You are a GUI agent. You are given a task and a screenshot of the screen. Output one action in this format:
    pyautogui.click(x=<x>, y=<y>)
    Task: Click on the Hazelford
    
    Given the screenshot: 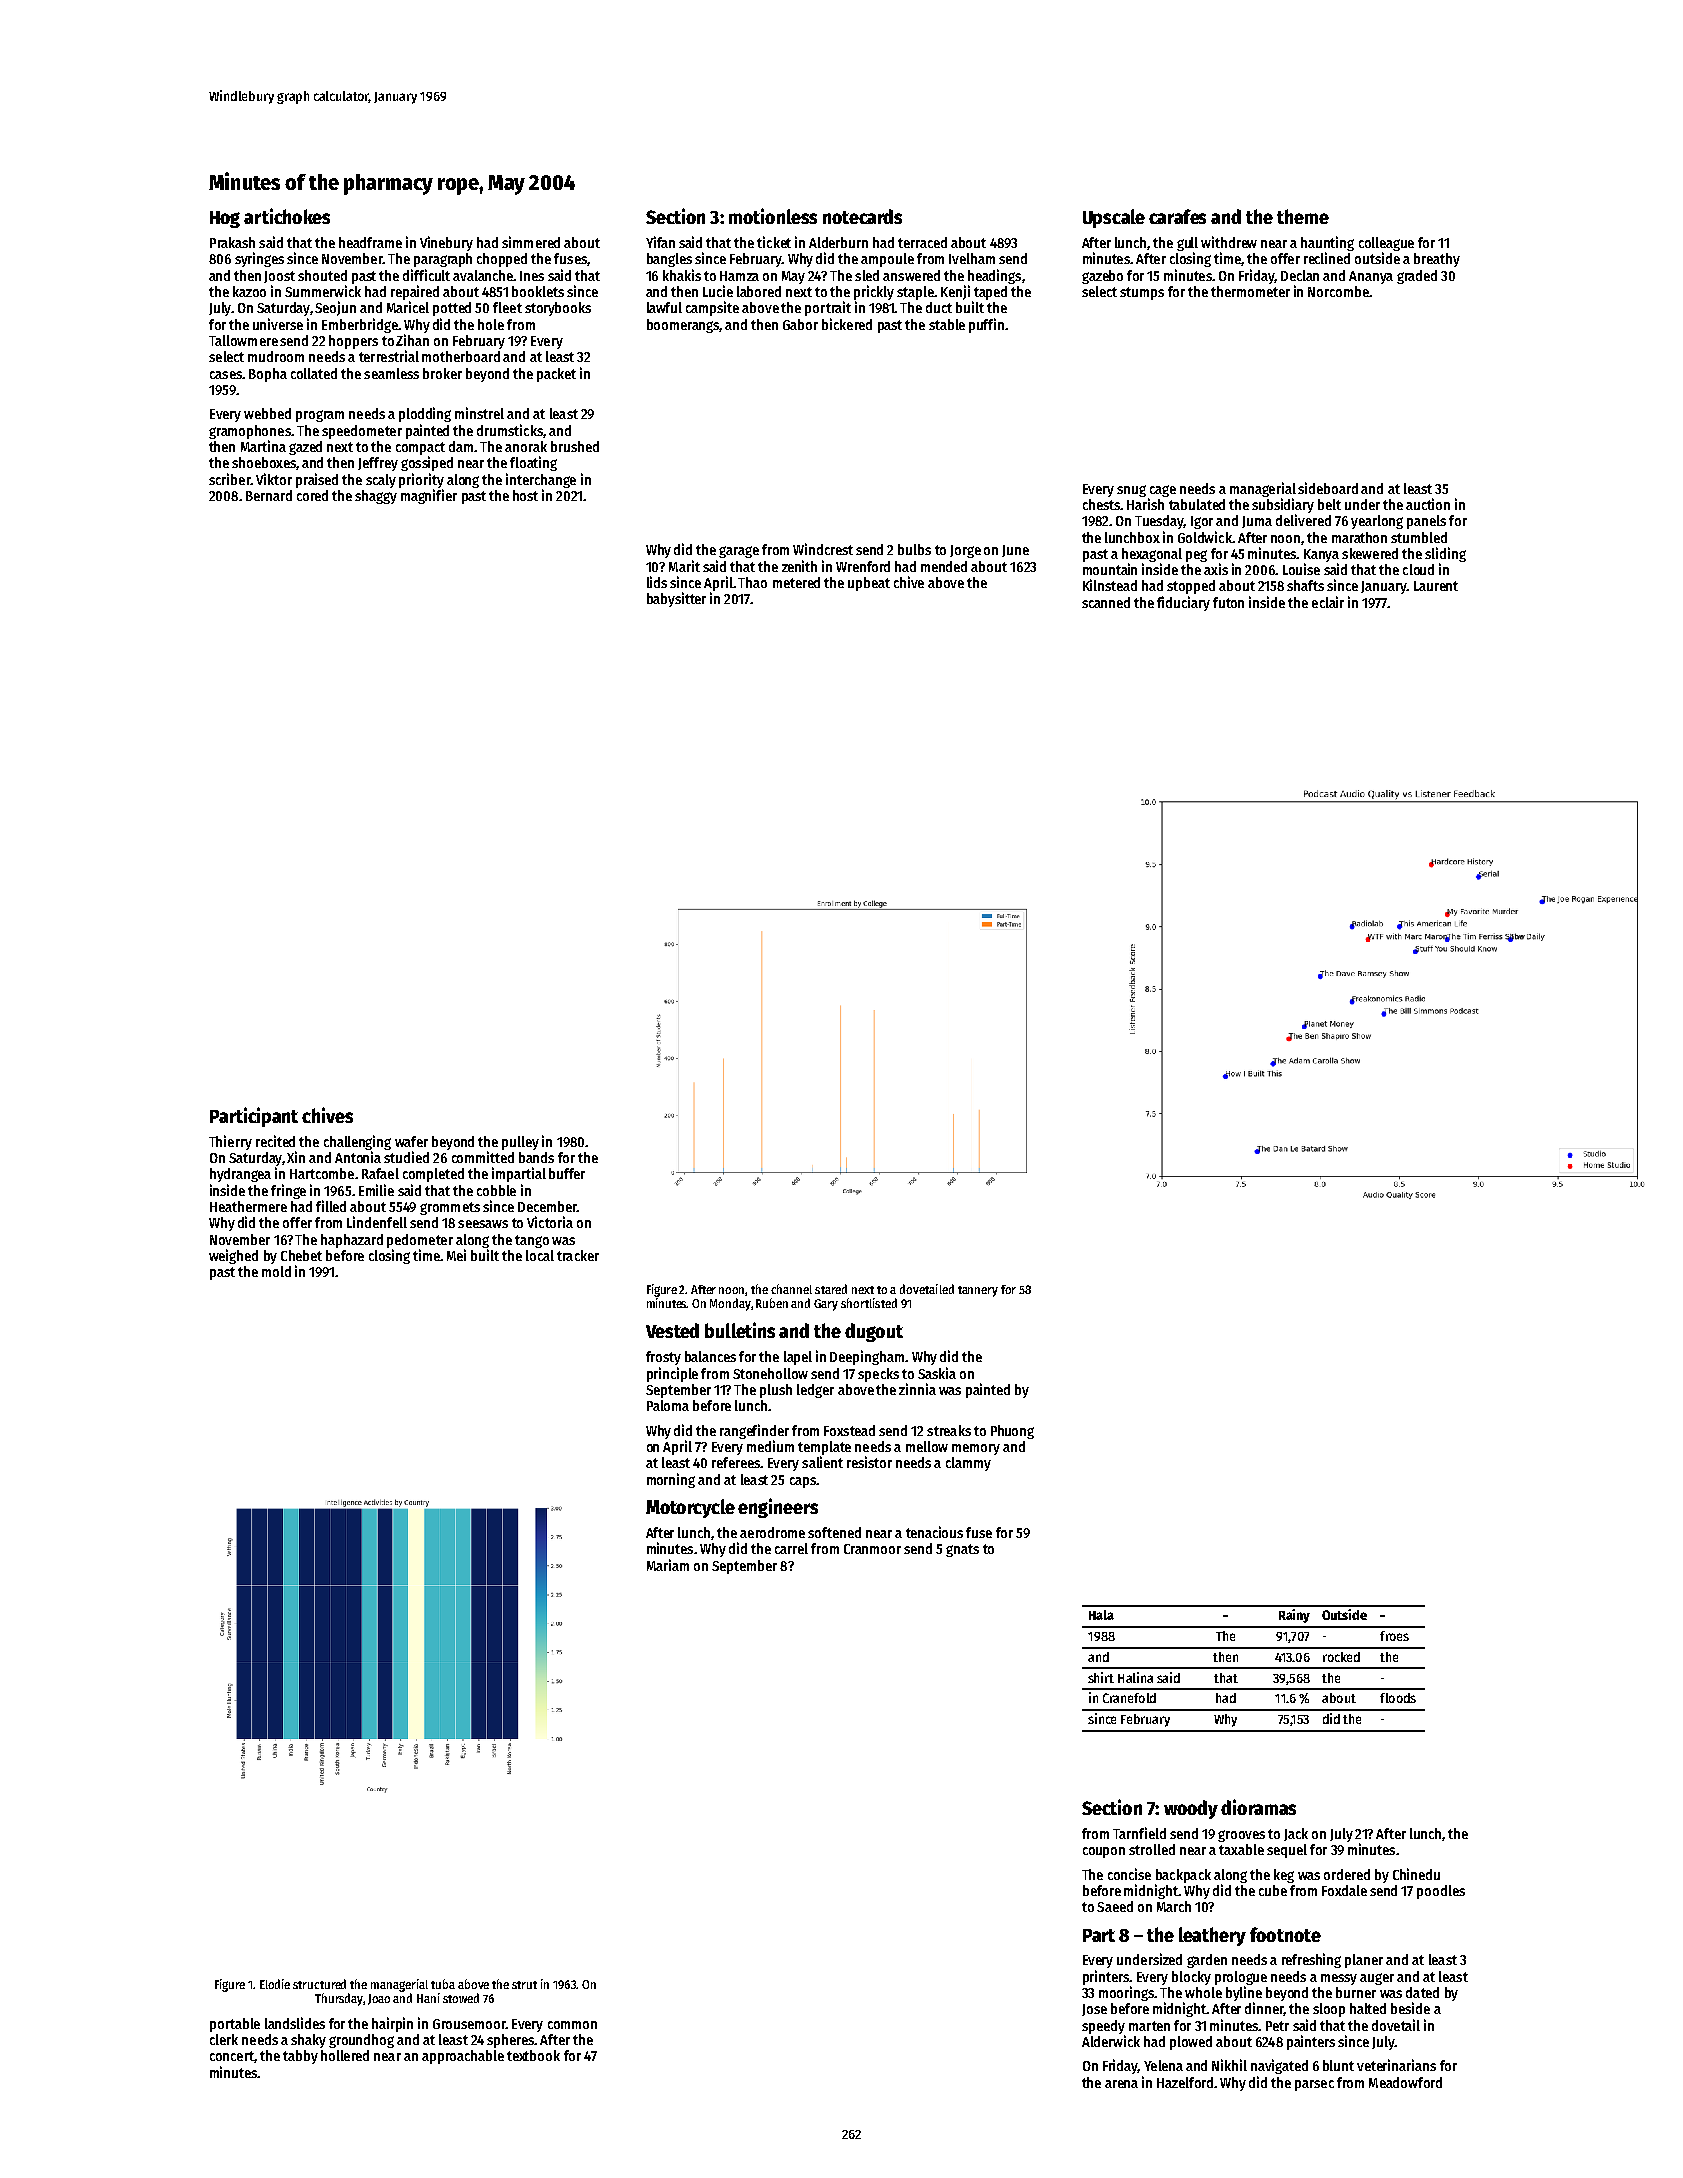 What is the action you would take?
    pyautogui.click(x=1185, y=2082)
